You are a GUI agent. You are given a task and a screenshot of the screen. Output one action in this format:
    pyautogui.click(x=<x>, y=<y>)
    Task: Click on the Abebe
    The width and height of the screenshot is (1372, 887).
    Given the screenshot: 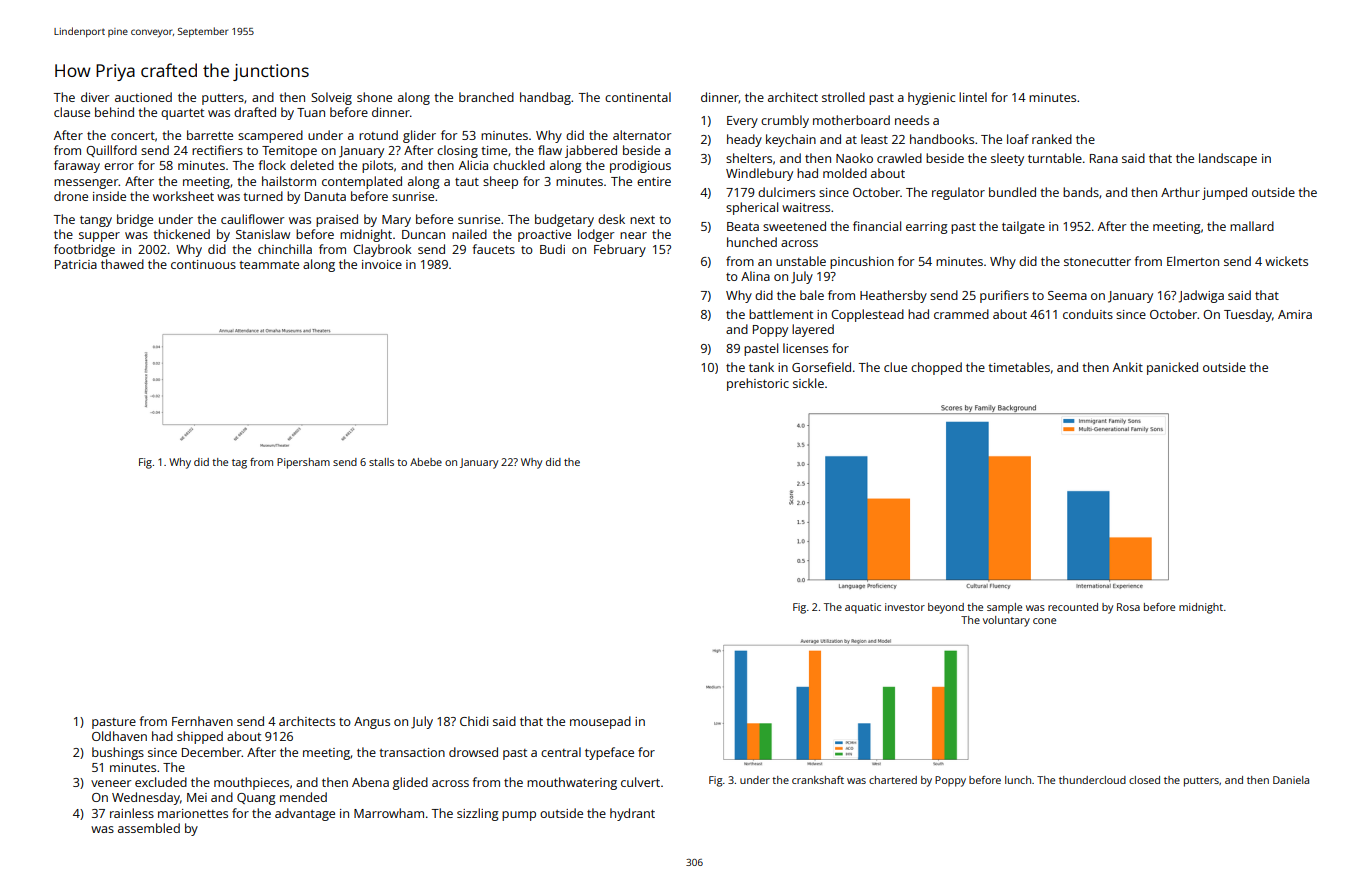 What is the action you would take?
    pyautogui.click(x=426, y=462)
